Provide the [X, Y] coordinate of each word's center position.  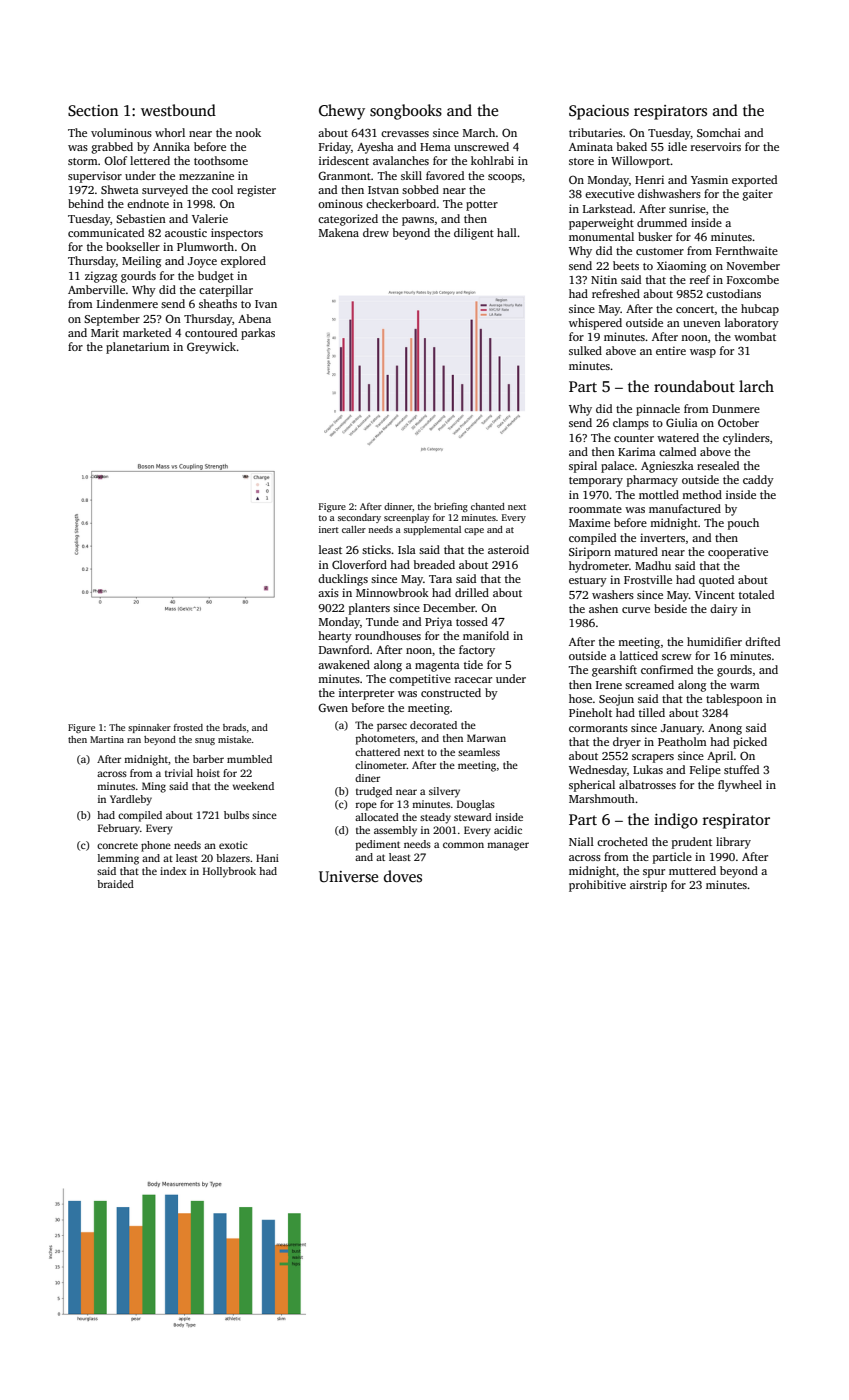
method [702, 494]
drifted [762, 641]
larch [756, 386]
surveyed [165, 191]
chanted [488, 506]
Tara [440, 579]
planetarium [138, 348]
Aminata [591, 146]
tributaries [596, 132]
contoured [211, 332]
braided [115, 884]
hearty [335, 637]
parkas [258, 334]
